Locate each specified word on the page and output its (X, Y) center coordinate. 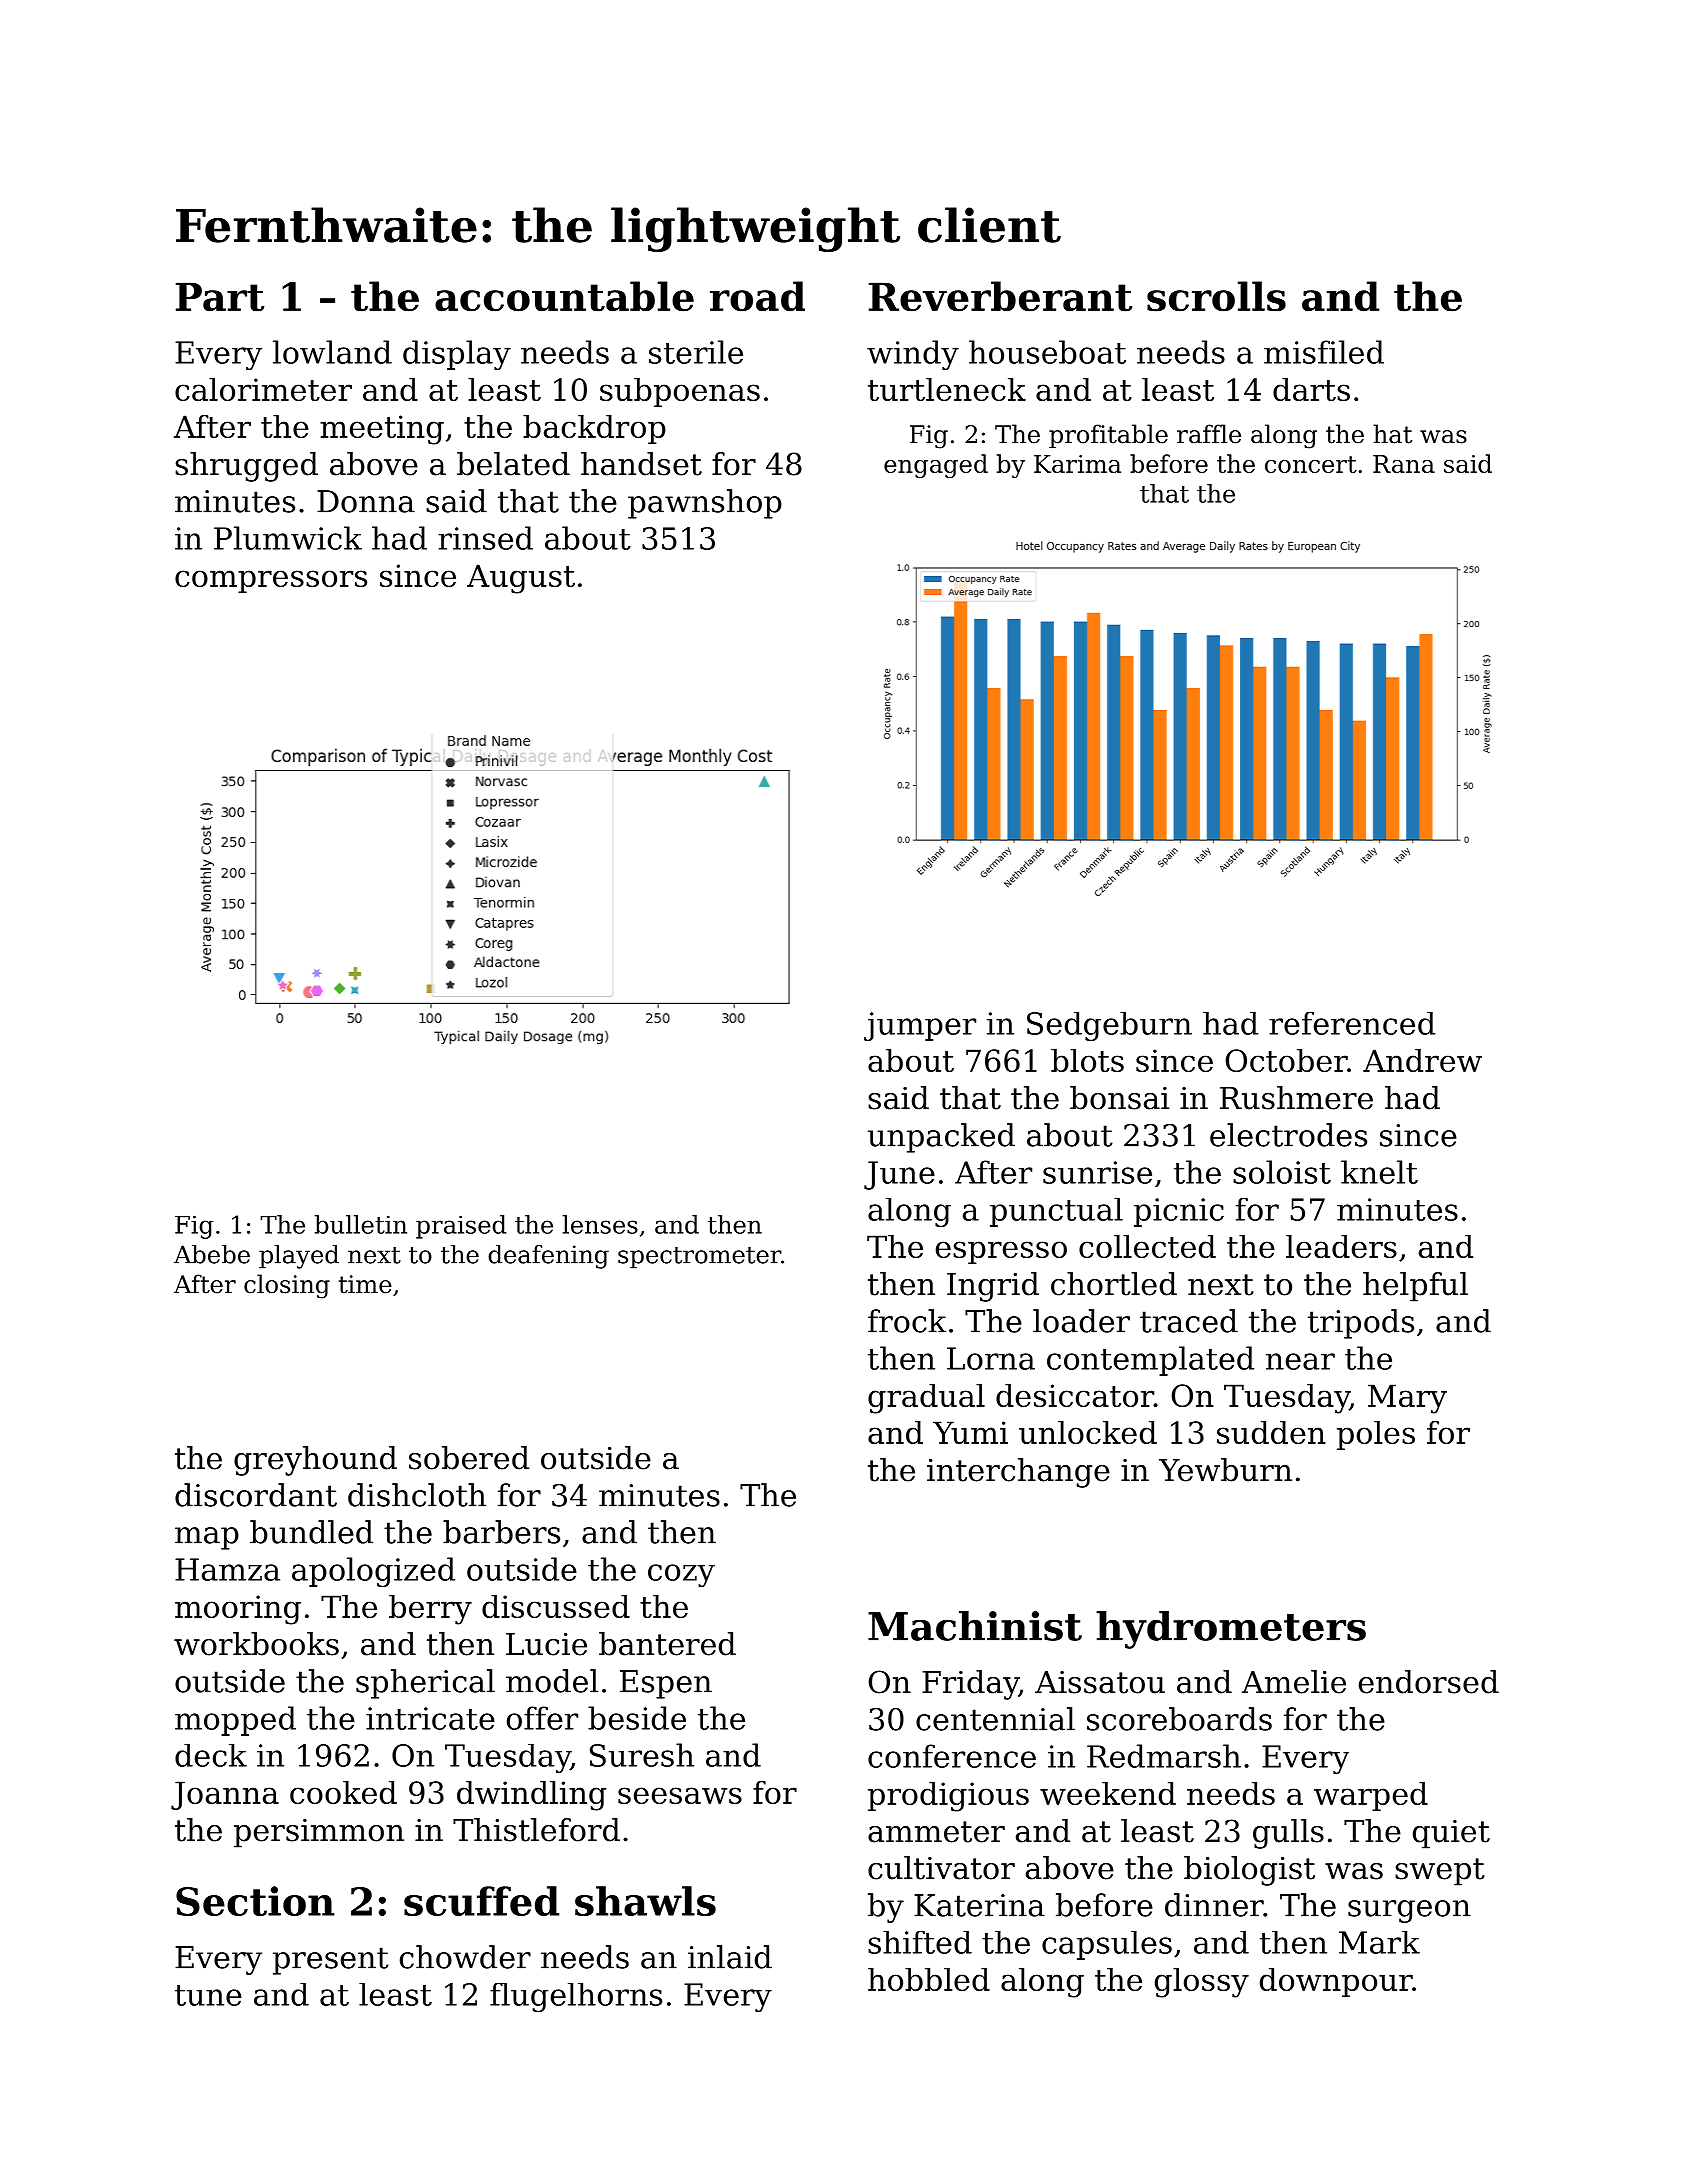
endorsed (1429, 1682)
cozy (681, 1575)
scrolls (1216, 296)
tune (208, 1995)
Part (220, 297)
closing (287, 1286)
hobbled (929, 1979)
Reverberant (1000, 296)
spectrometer (699, 1258)
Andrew (1422, 1060)
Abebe (212, 1254)
